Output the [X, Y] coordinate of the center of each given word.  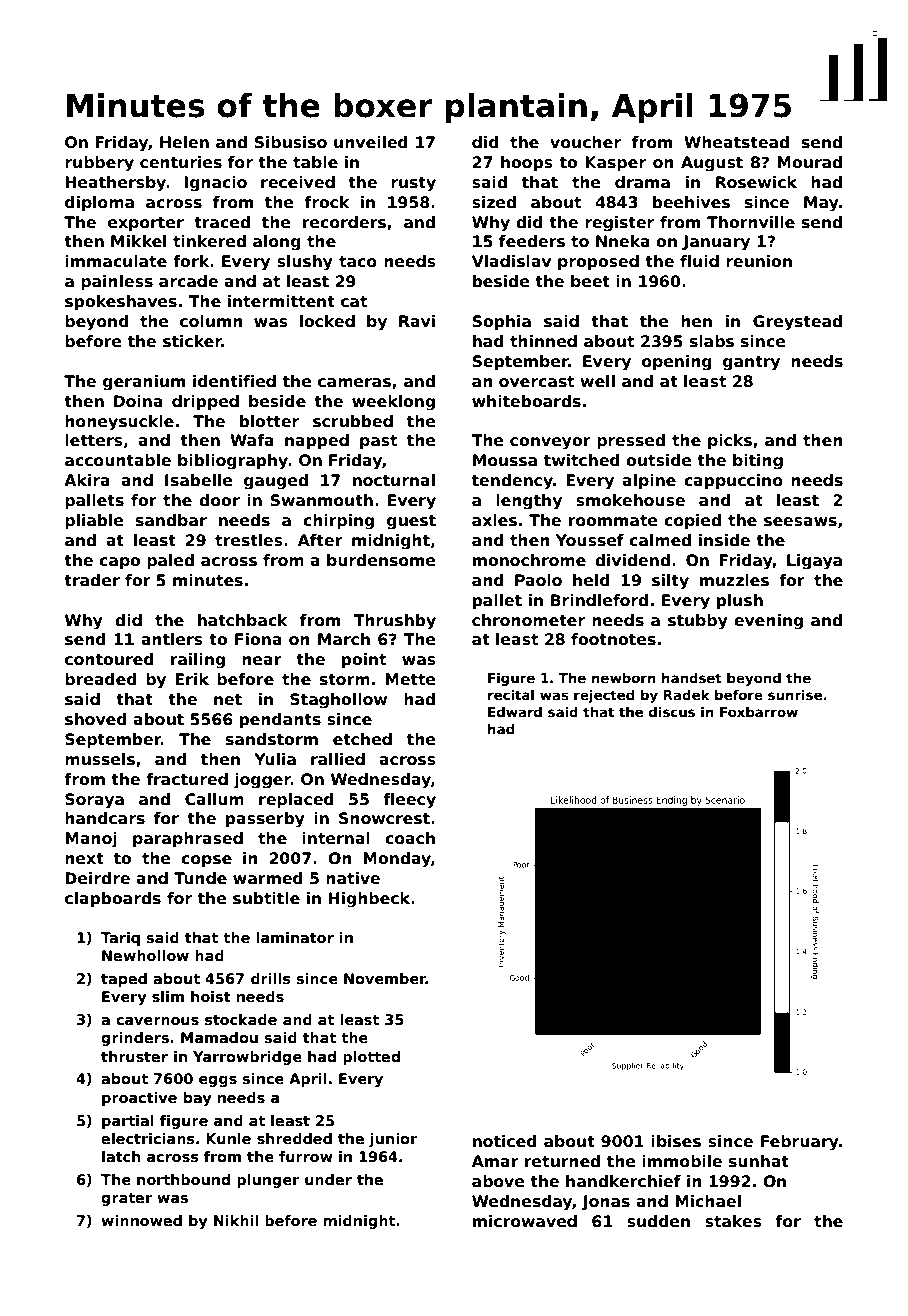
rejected [604, 696]
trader [92, 580]
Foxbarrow [759, 712]
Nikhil [236, 1220]
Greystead [797, 323]
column [211, 321]
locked [327, 321]
